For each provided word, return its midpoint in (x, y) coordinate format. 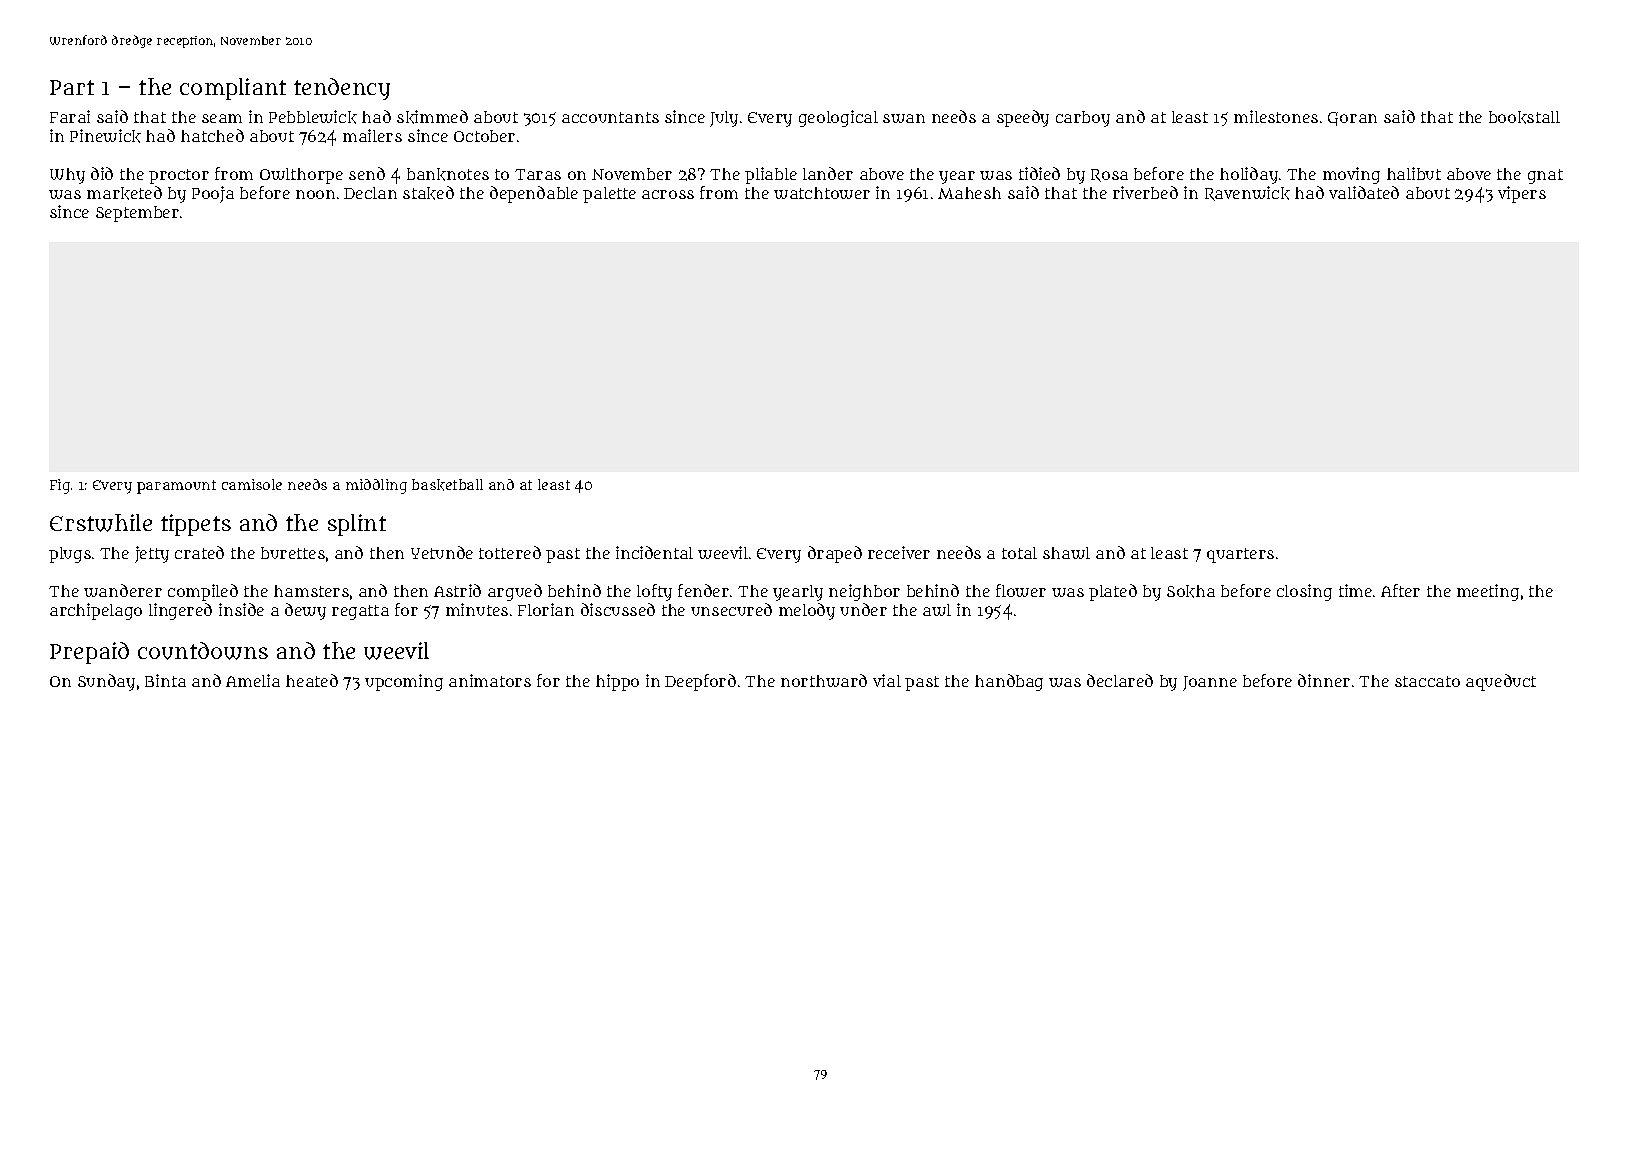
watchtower (822, 193)
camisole (252, 484)
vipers (1522, 194)
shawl (1066, 553)
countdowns (203, 651)
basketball (447, 485)
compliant (233, 89)
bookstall (1524, 117)
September (137, 214)
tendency (342, 89)
